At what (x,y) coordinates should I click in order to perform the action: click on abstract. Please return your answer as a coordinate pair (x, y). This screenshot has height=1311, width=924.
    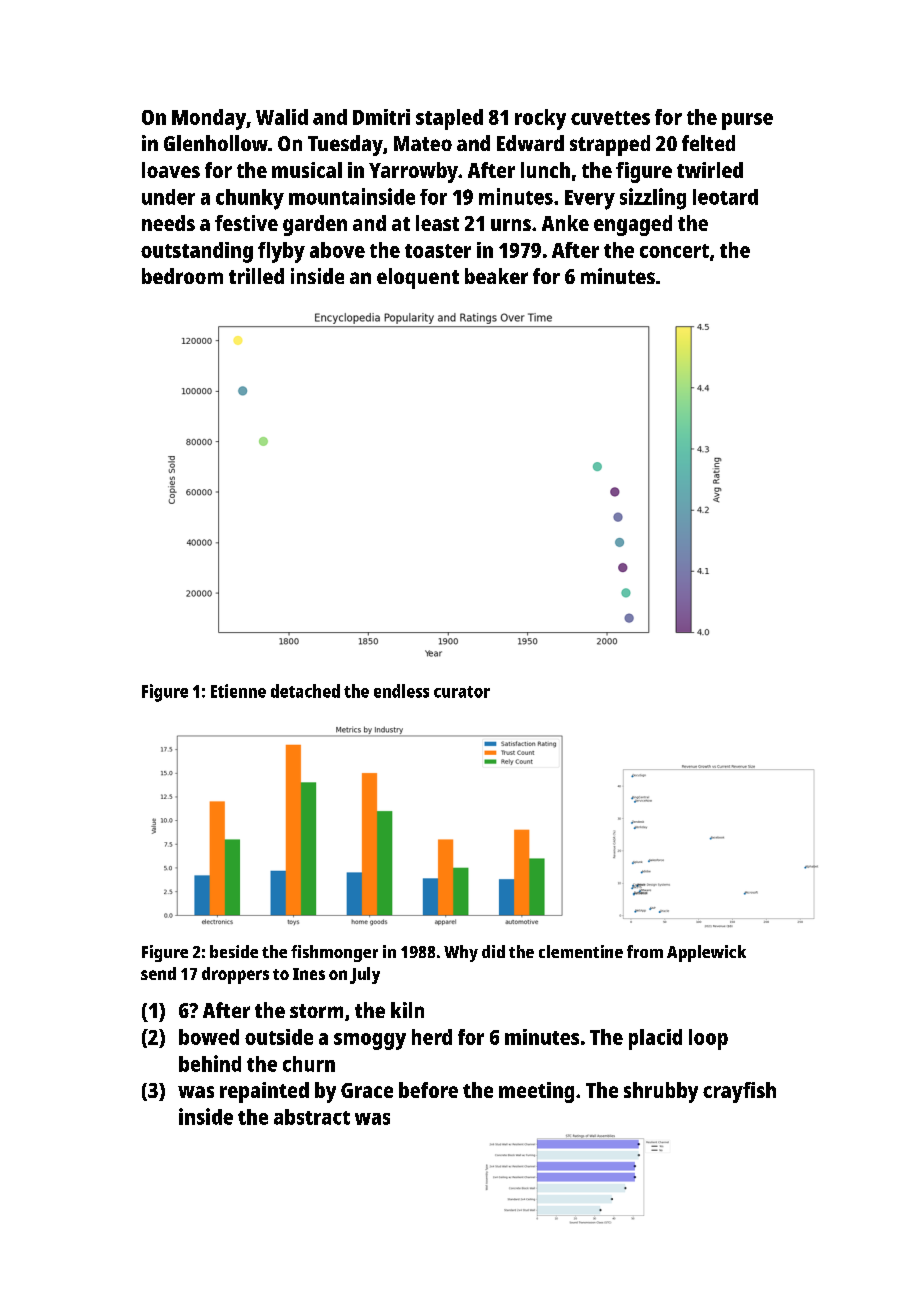
    Looking at the image, I should click on (312, 1117).
